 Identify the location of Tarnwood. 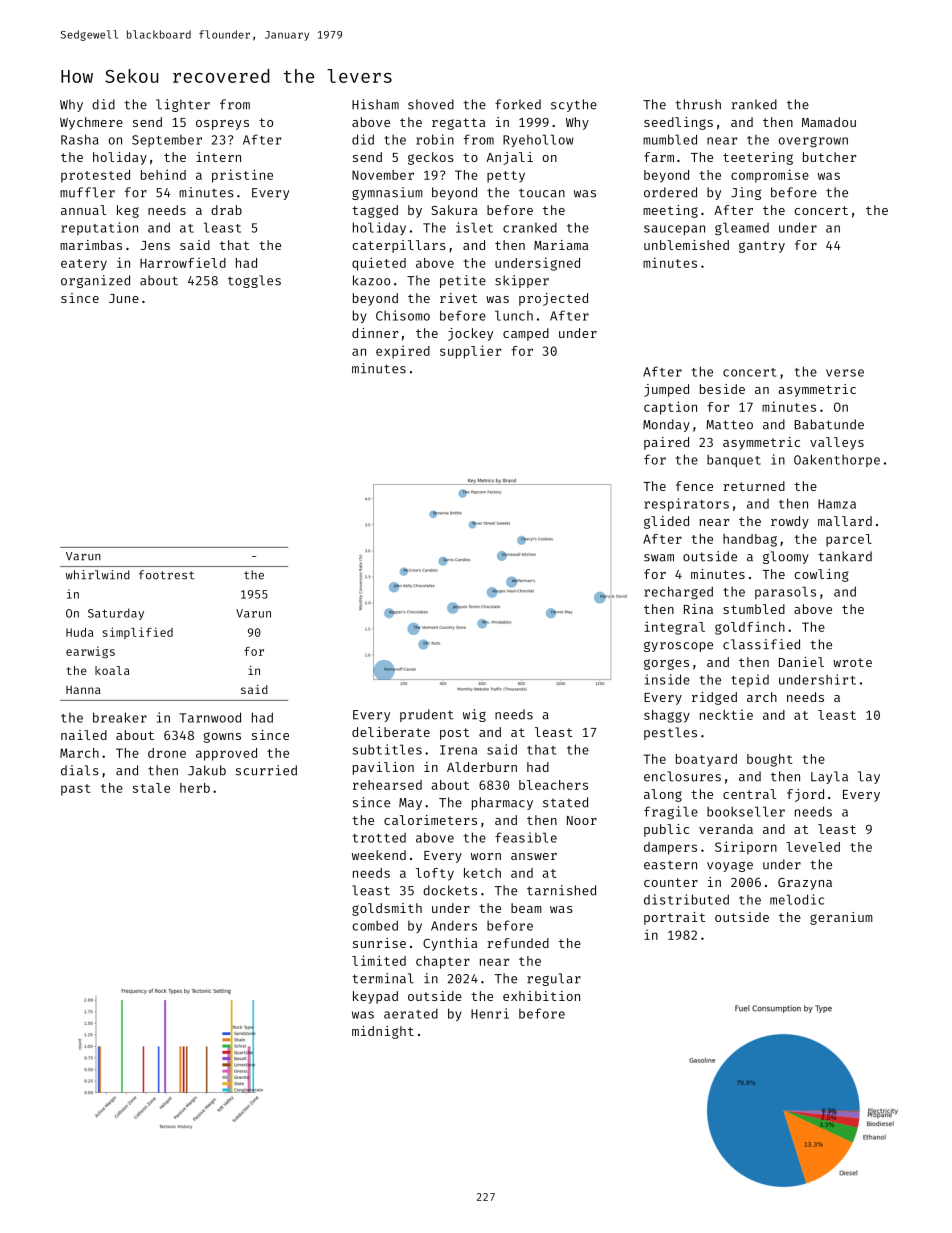
(210, 717).
